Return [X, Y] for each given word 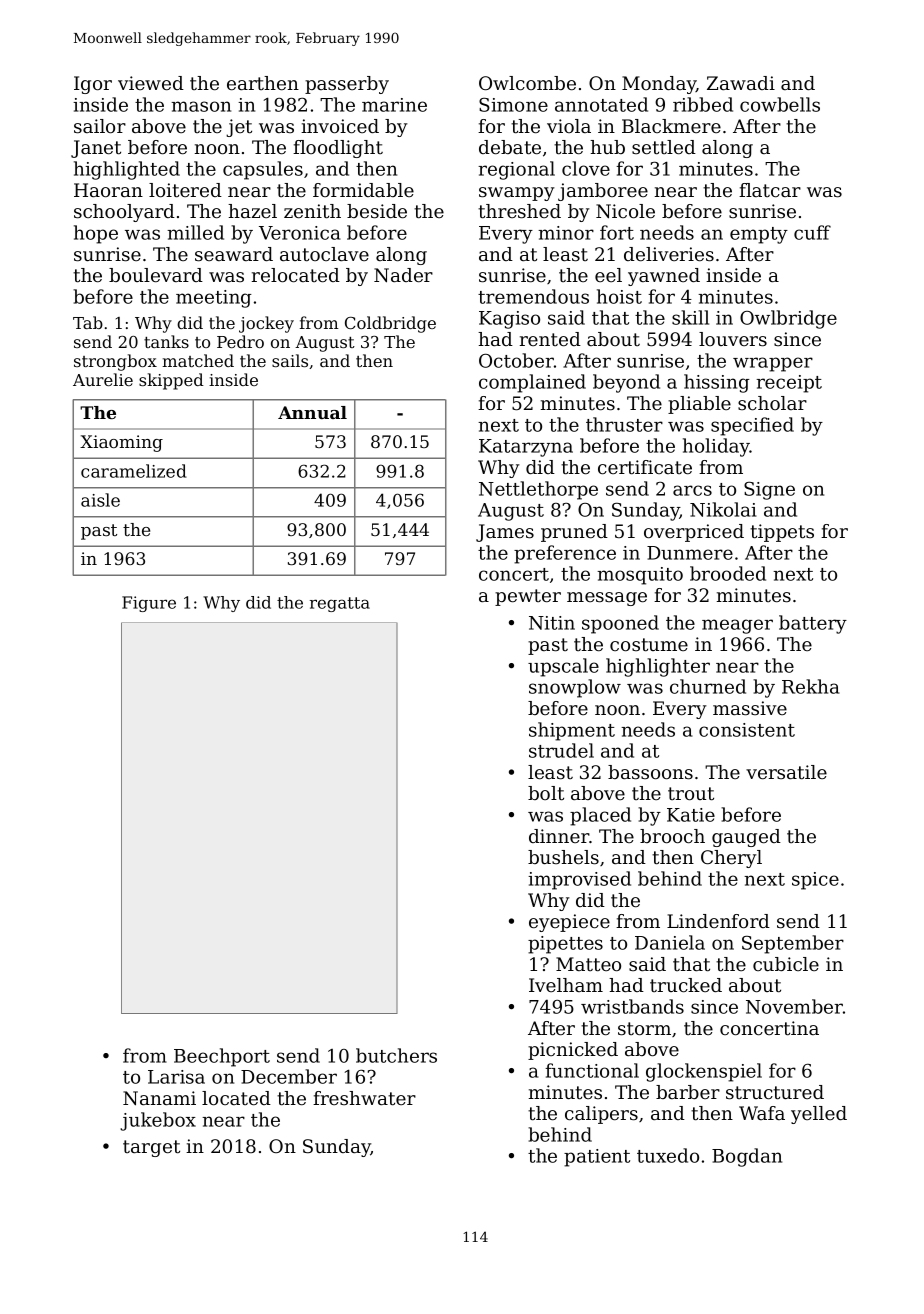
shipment [572, 731]
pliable [699, 405]
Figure [149, 604]
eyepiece [569, 923]
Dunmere [690, 553]
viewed [151, 83]
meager [737, 626]
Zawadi [741, 83]
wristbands [632, 1006]
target [151, 1148]
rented [550, 339]
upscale [563, 667]
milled [195, 232]
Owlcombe [527, 83]
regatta [340, 604]
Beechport [222, 1057]
